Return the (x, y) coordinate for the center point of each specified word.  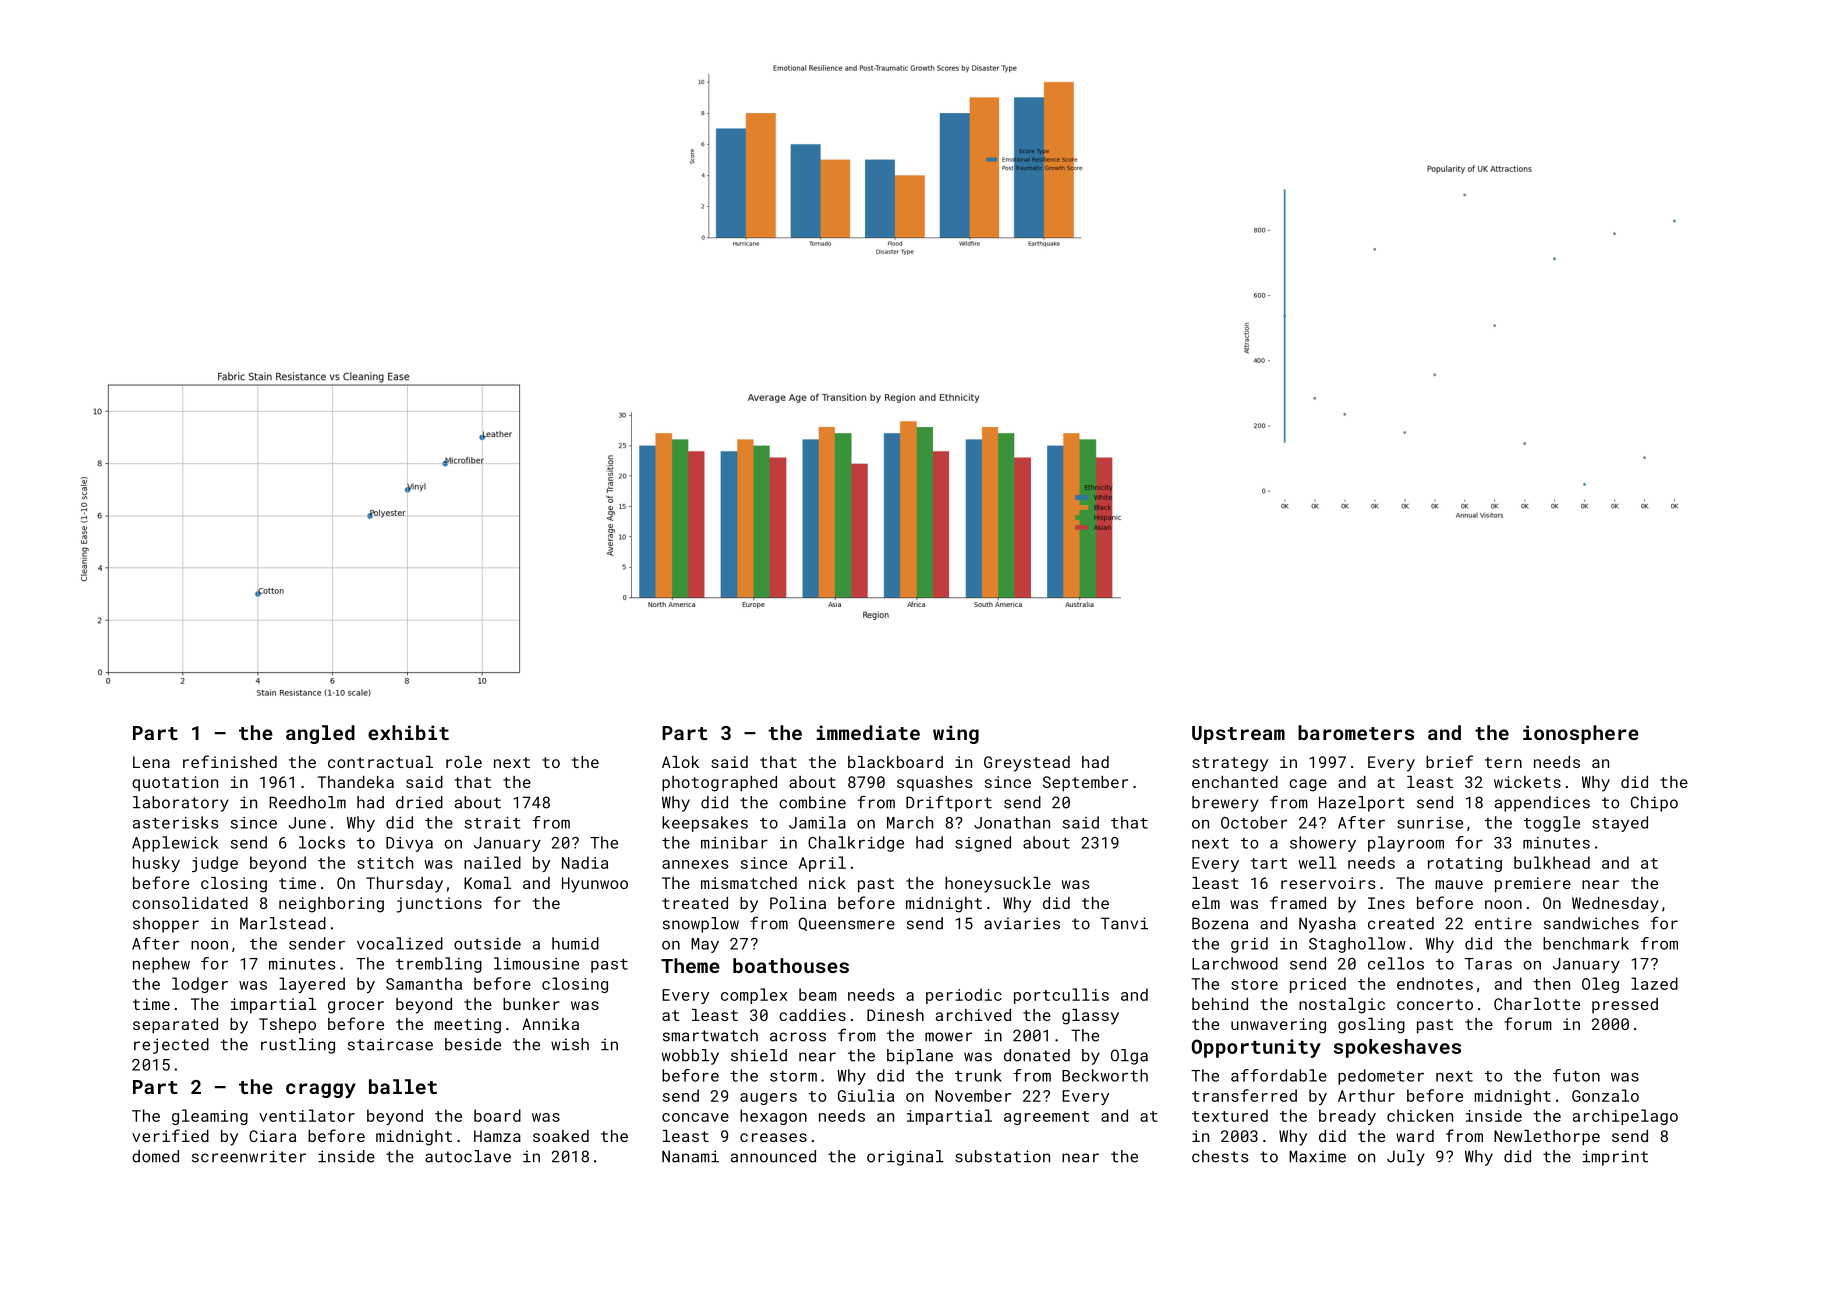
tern (1503, 762)
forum (1528, 1023)
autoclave (468, 1156)
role (464, 762)
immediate (868, 732)
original (905, 1158)
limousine (536, 963)
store (1254, 984)
